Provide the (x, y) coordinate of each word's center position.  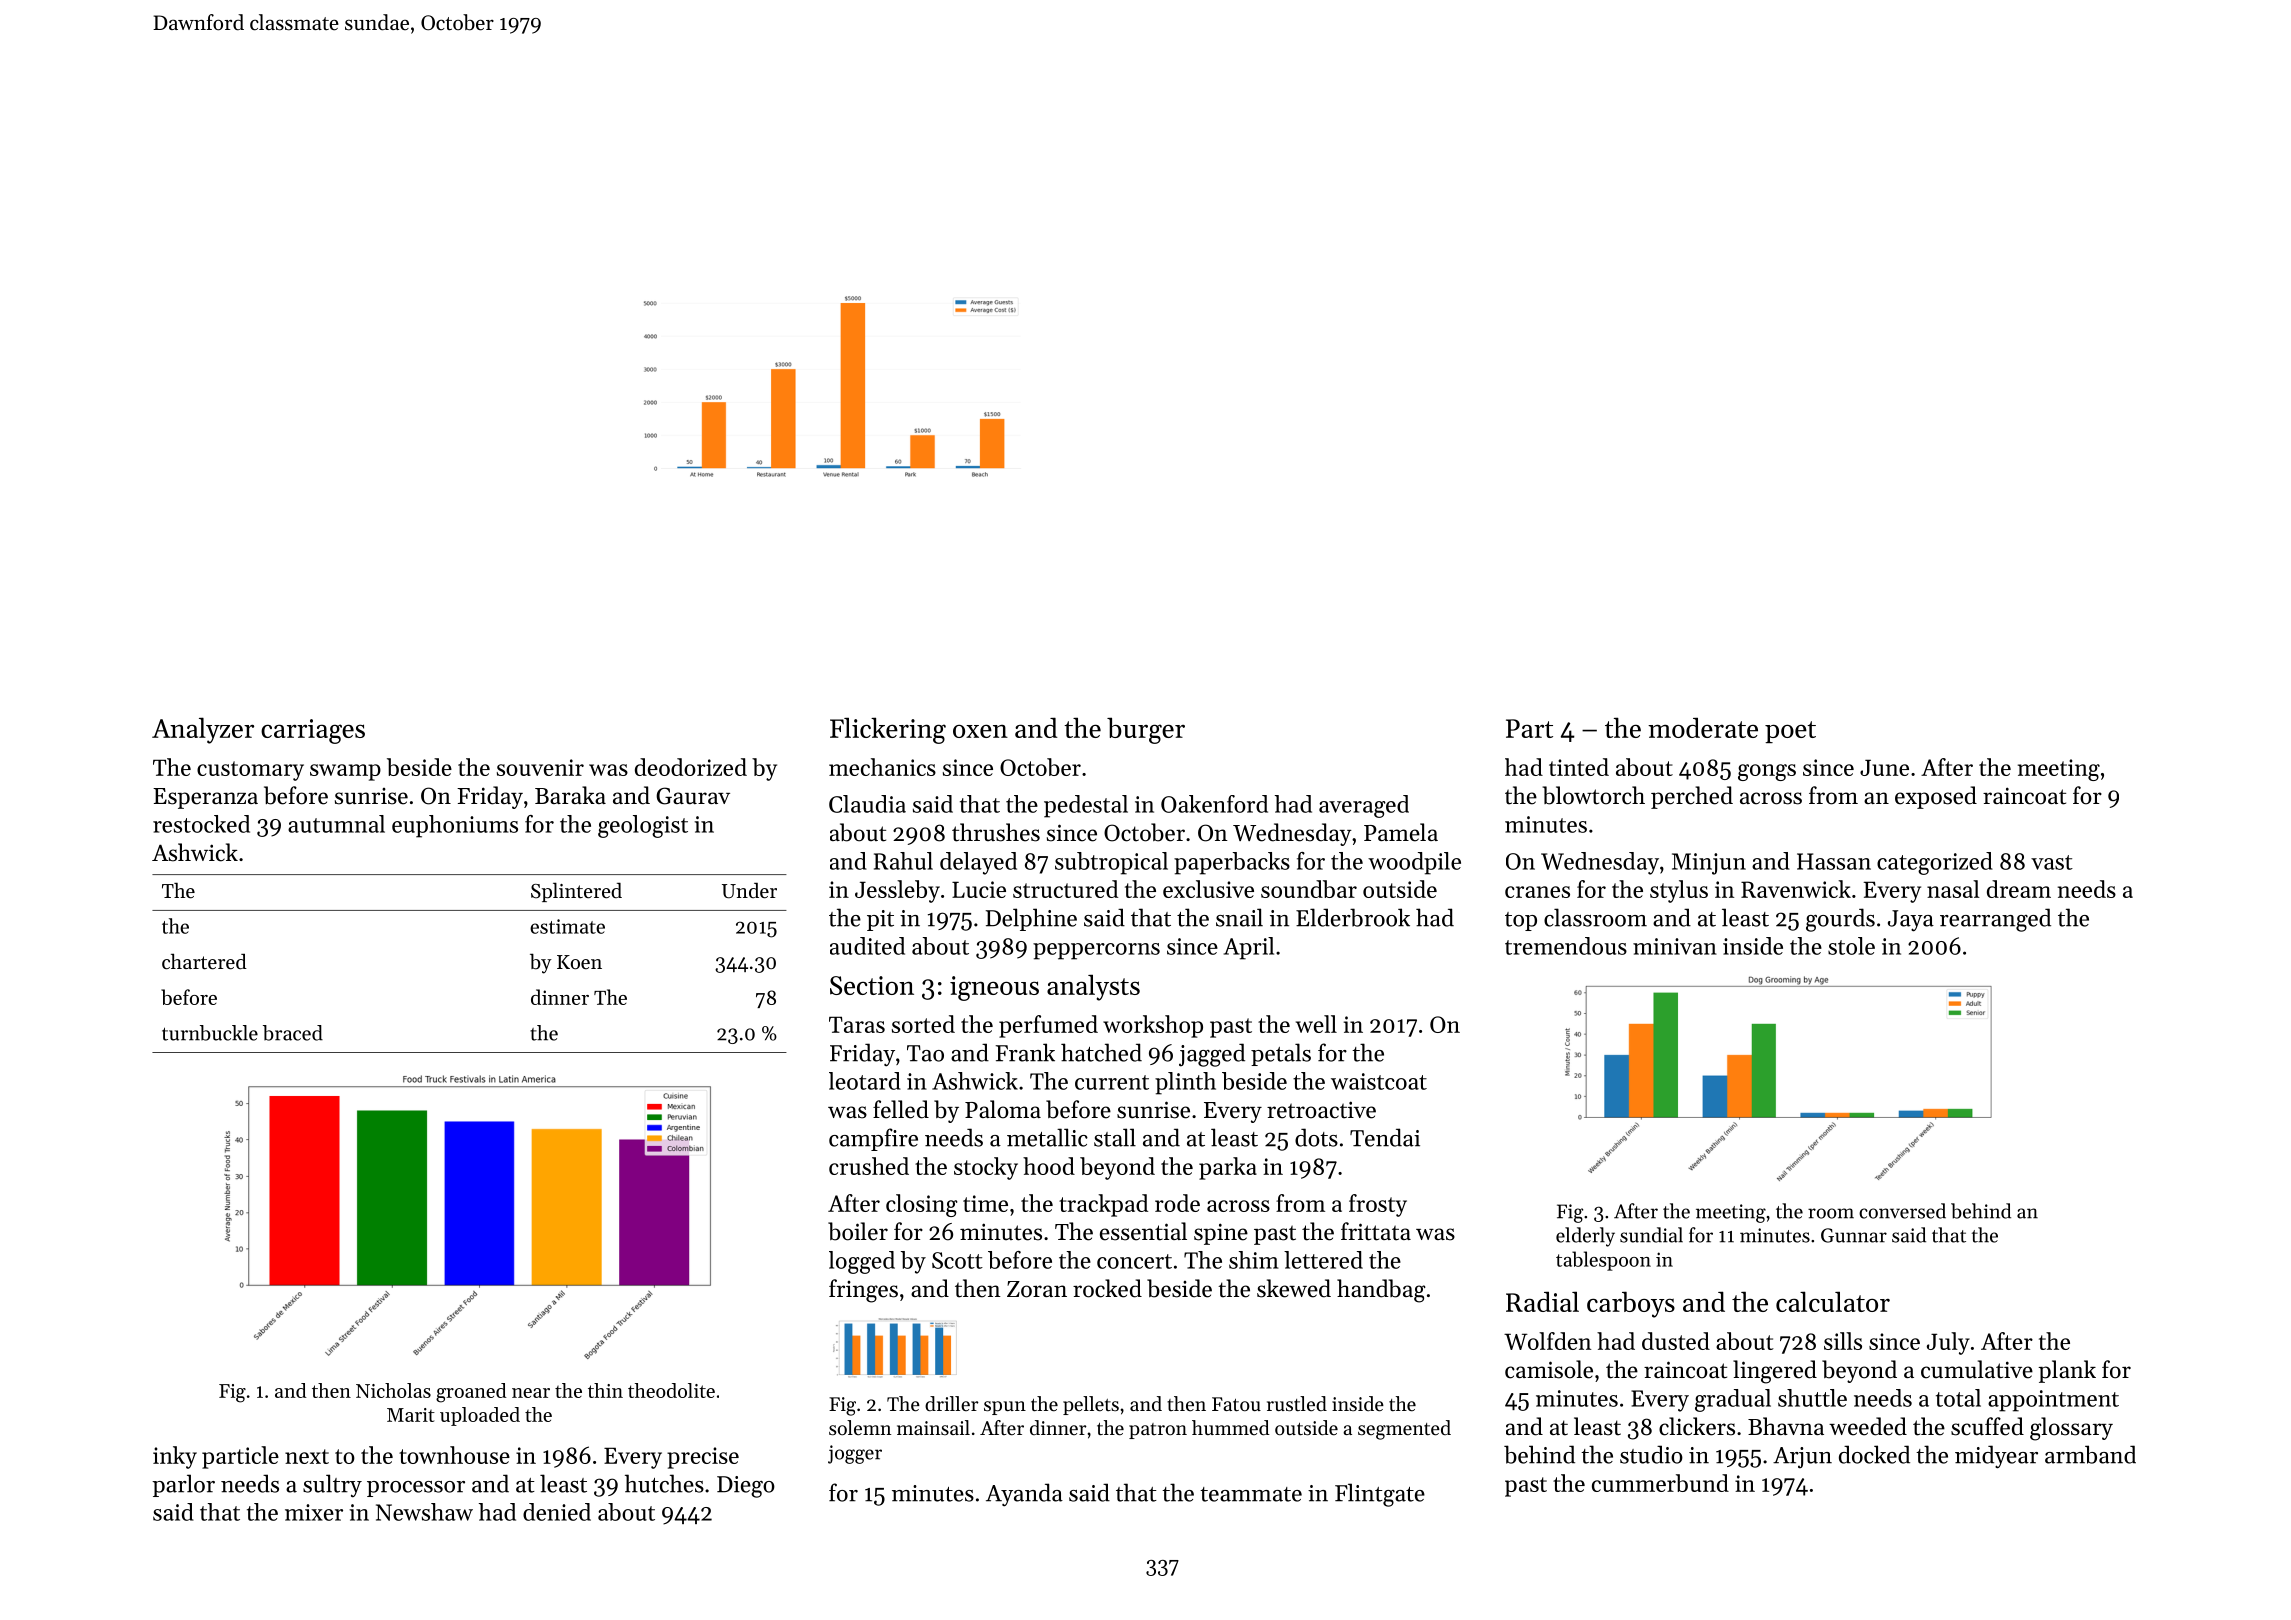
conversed (1902, 1211)
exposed (1936, 797)
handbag (1381, 1291)
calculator (1833, 1301)
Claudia (867, 804)
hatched (1101, 1052)
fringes (863, 1291)
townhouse (454, 1455)
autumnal (336, 824)
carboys (1631, 1304)
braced (293, 1033)
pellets (1091, 1405)
